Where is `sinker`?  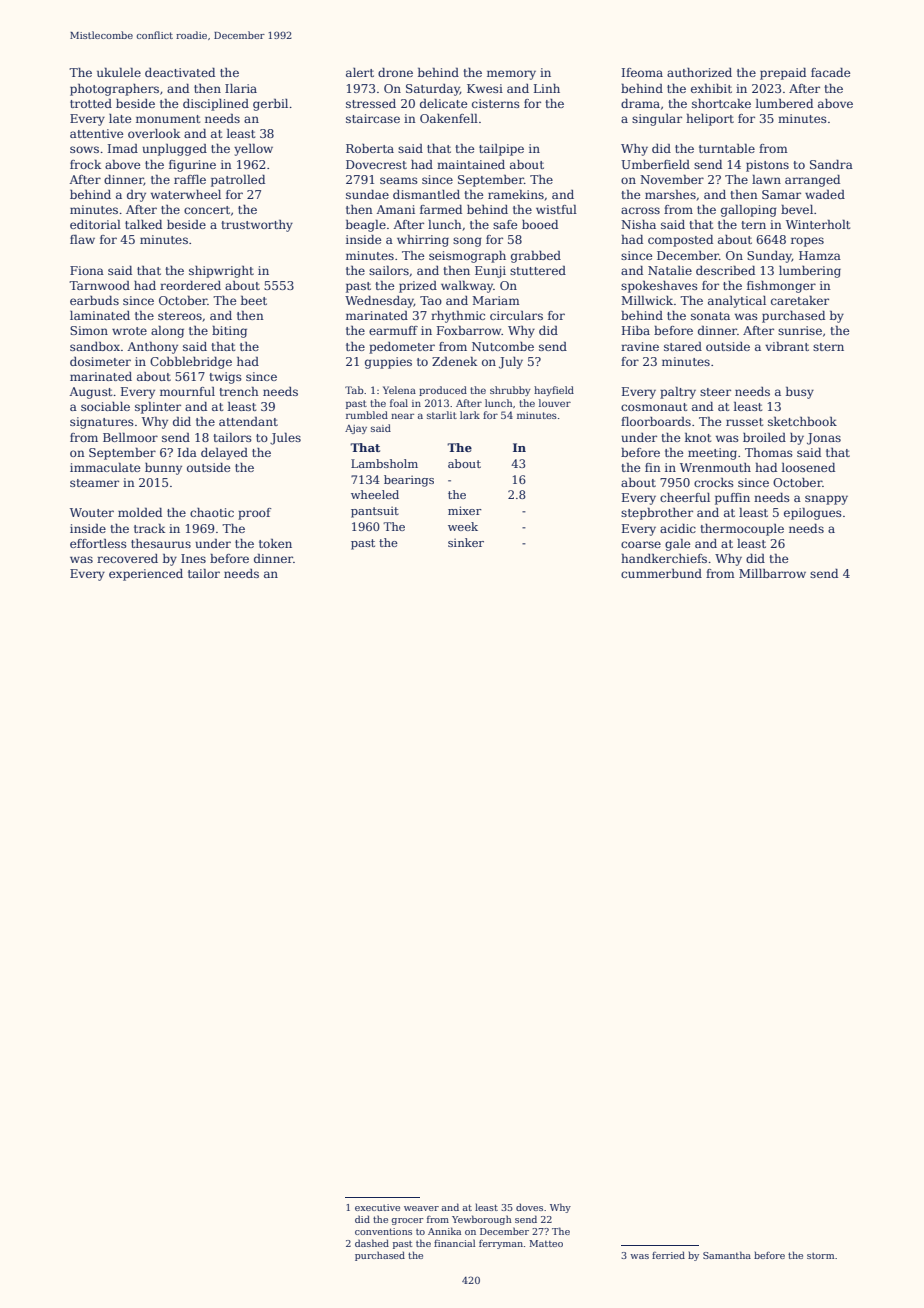
sinker is located at coordinates (466, 542).
